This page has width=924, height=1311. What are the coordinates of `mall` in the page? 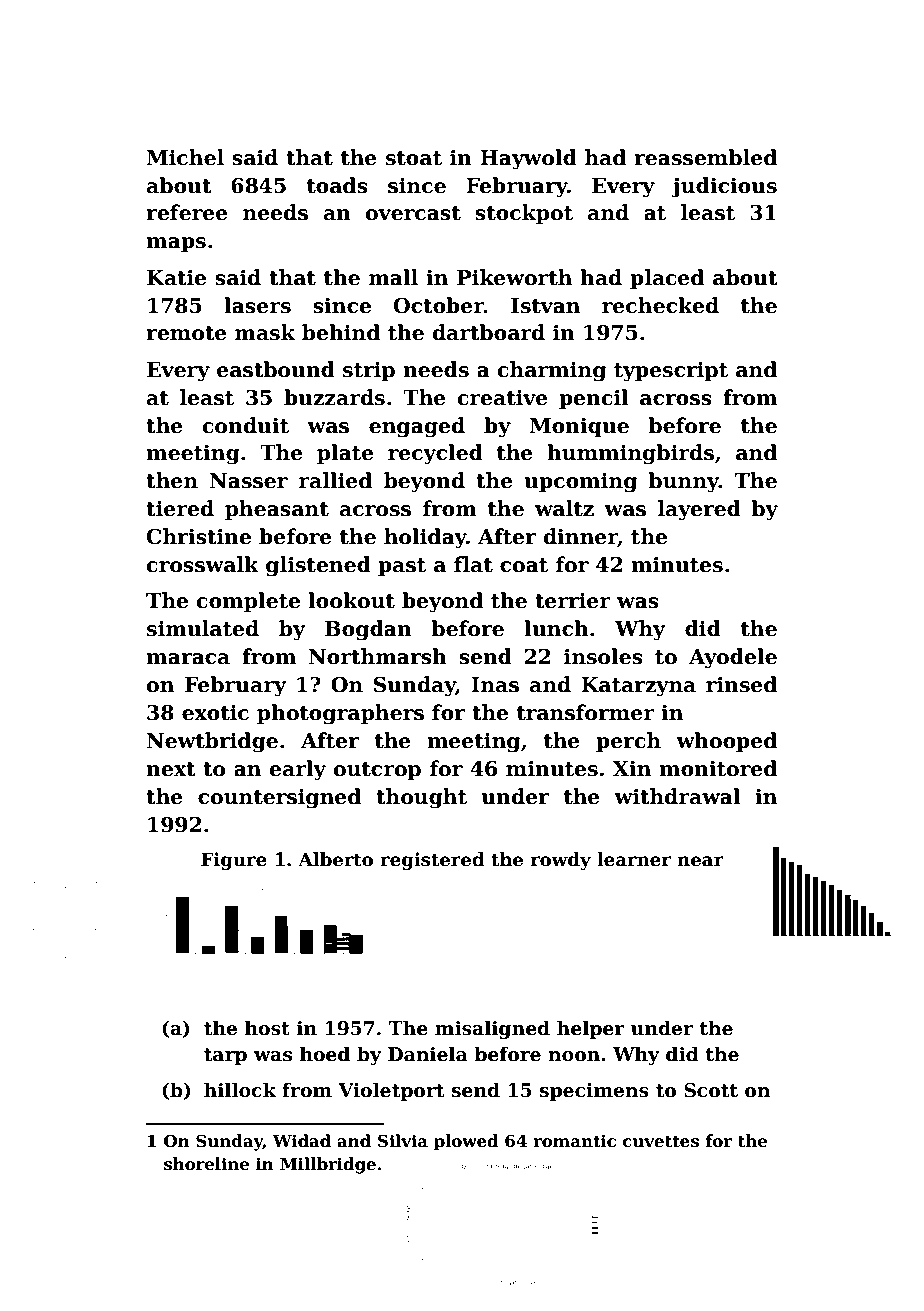 It's located at (393, 277).
